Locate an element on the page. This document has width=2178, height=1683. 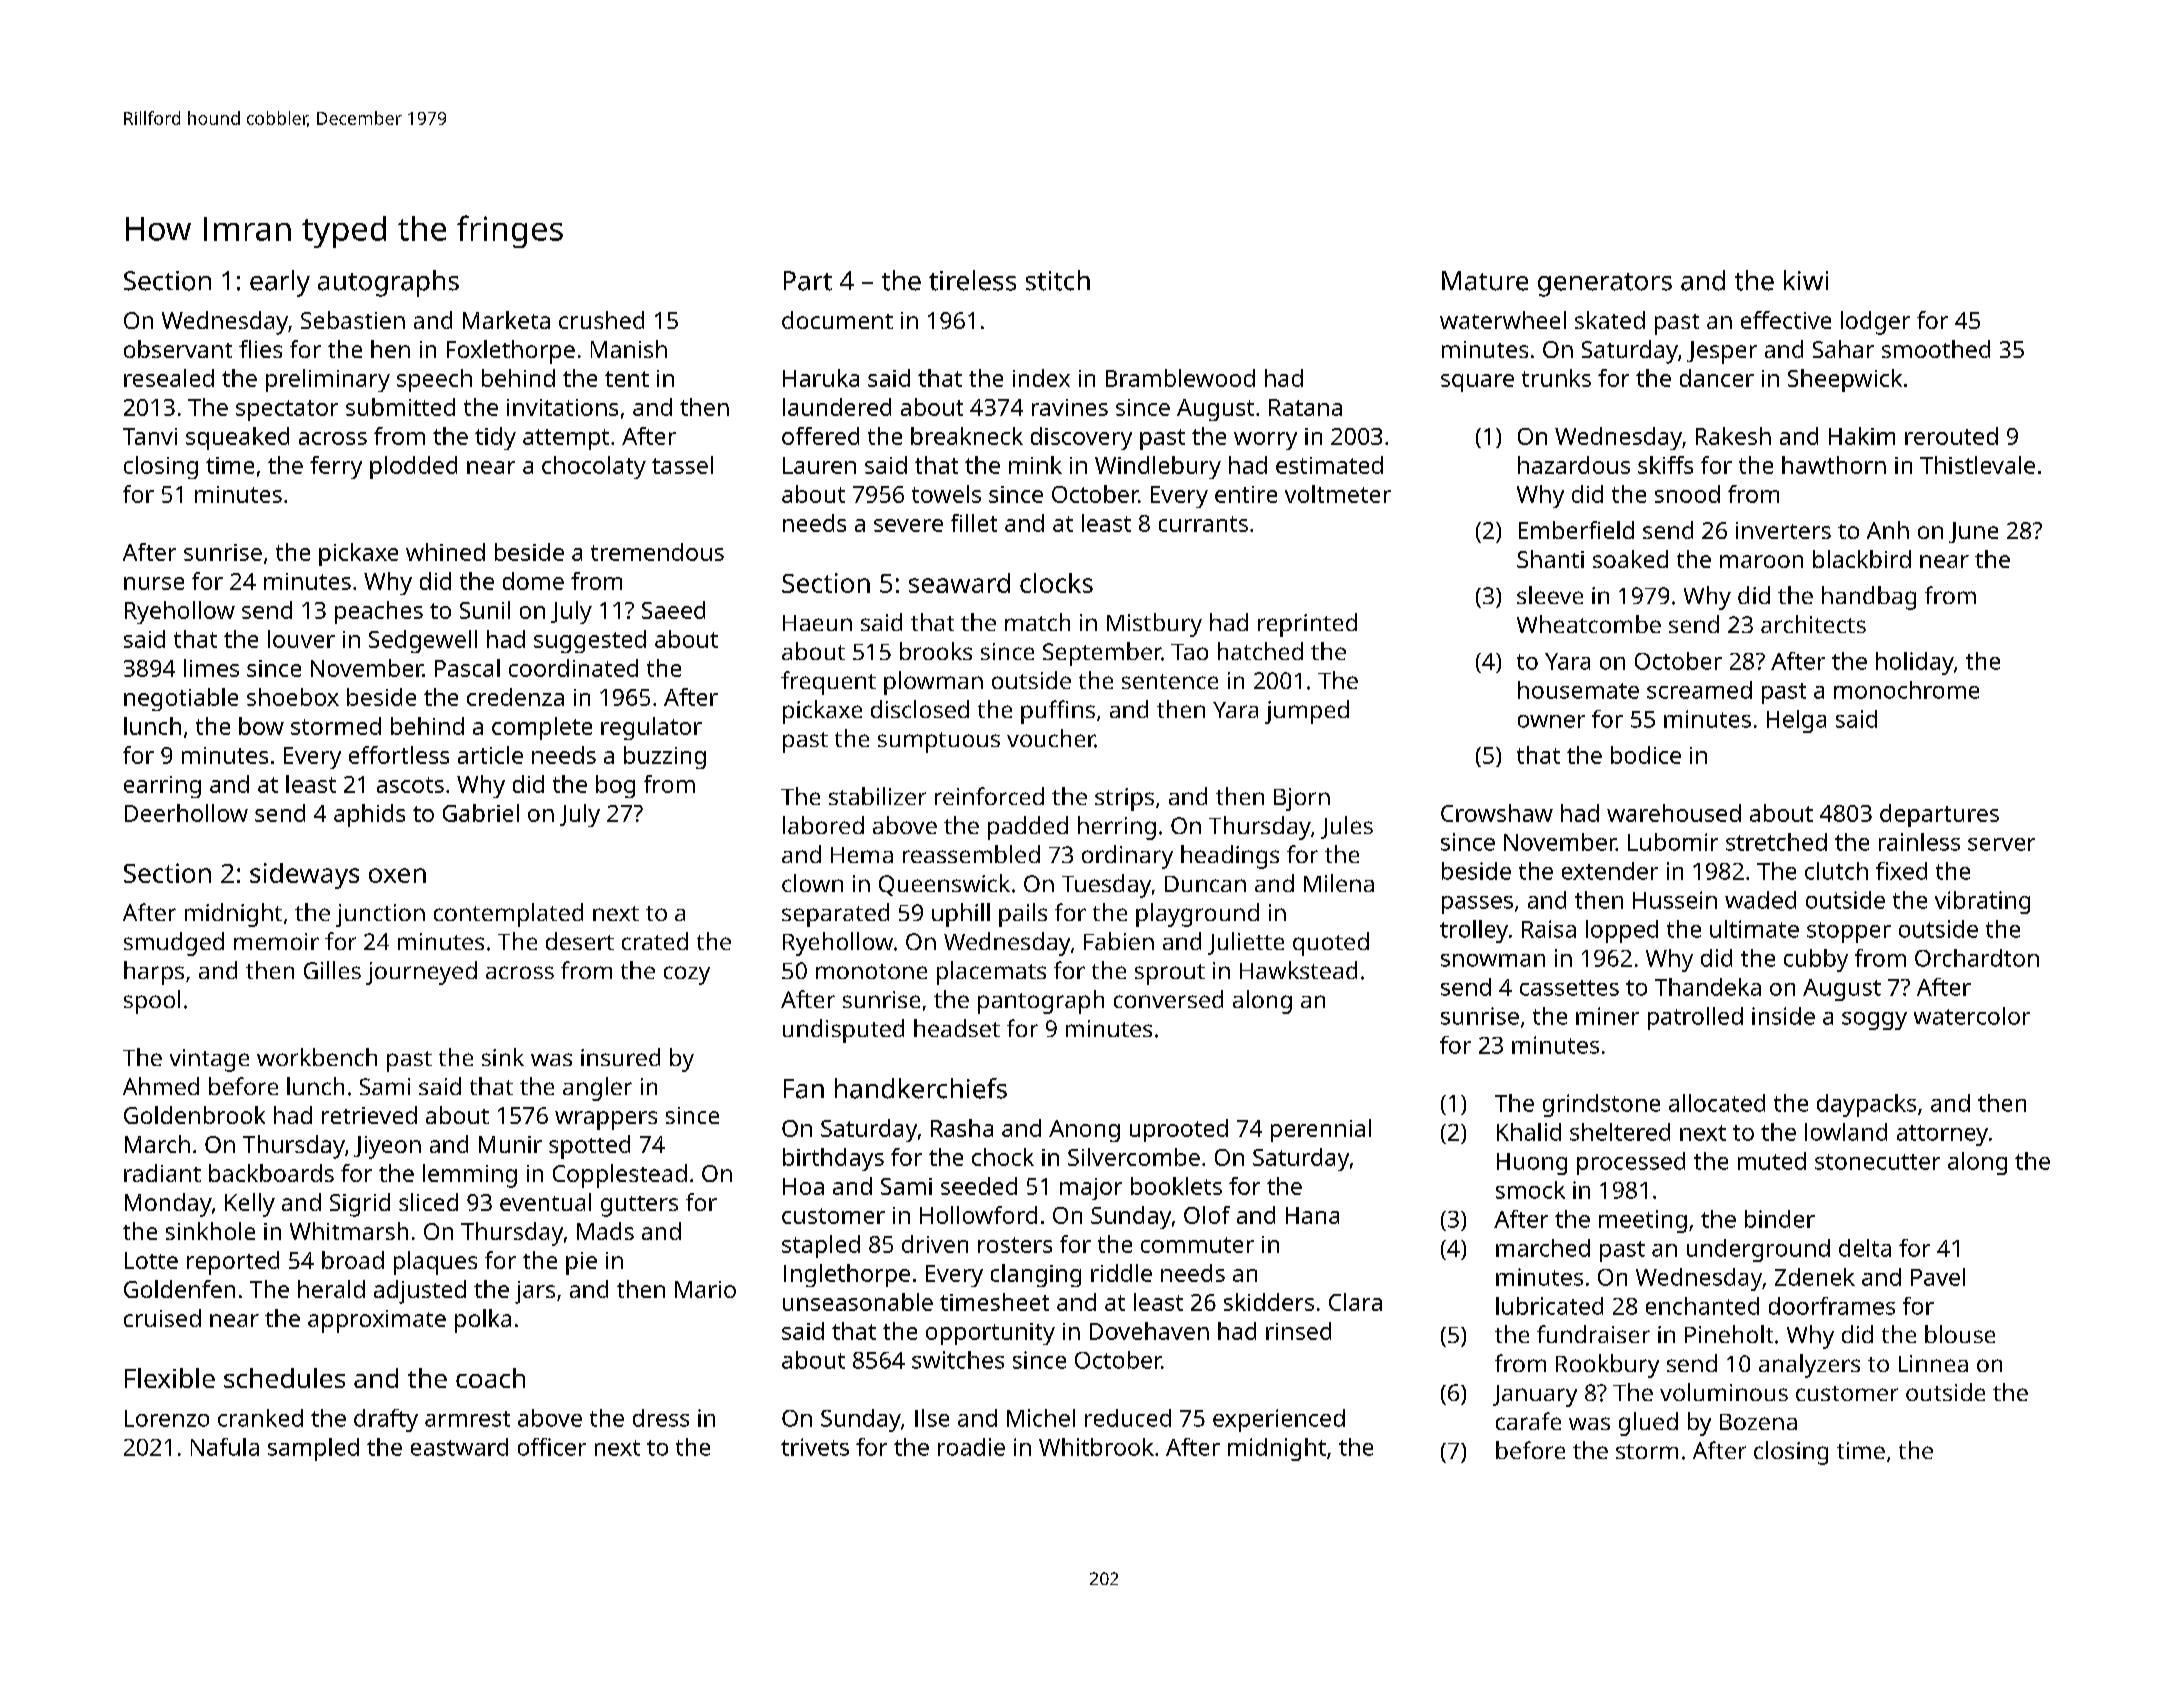
seaward is located at coordinates (959, 583).
